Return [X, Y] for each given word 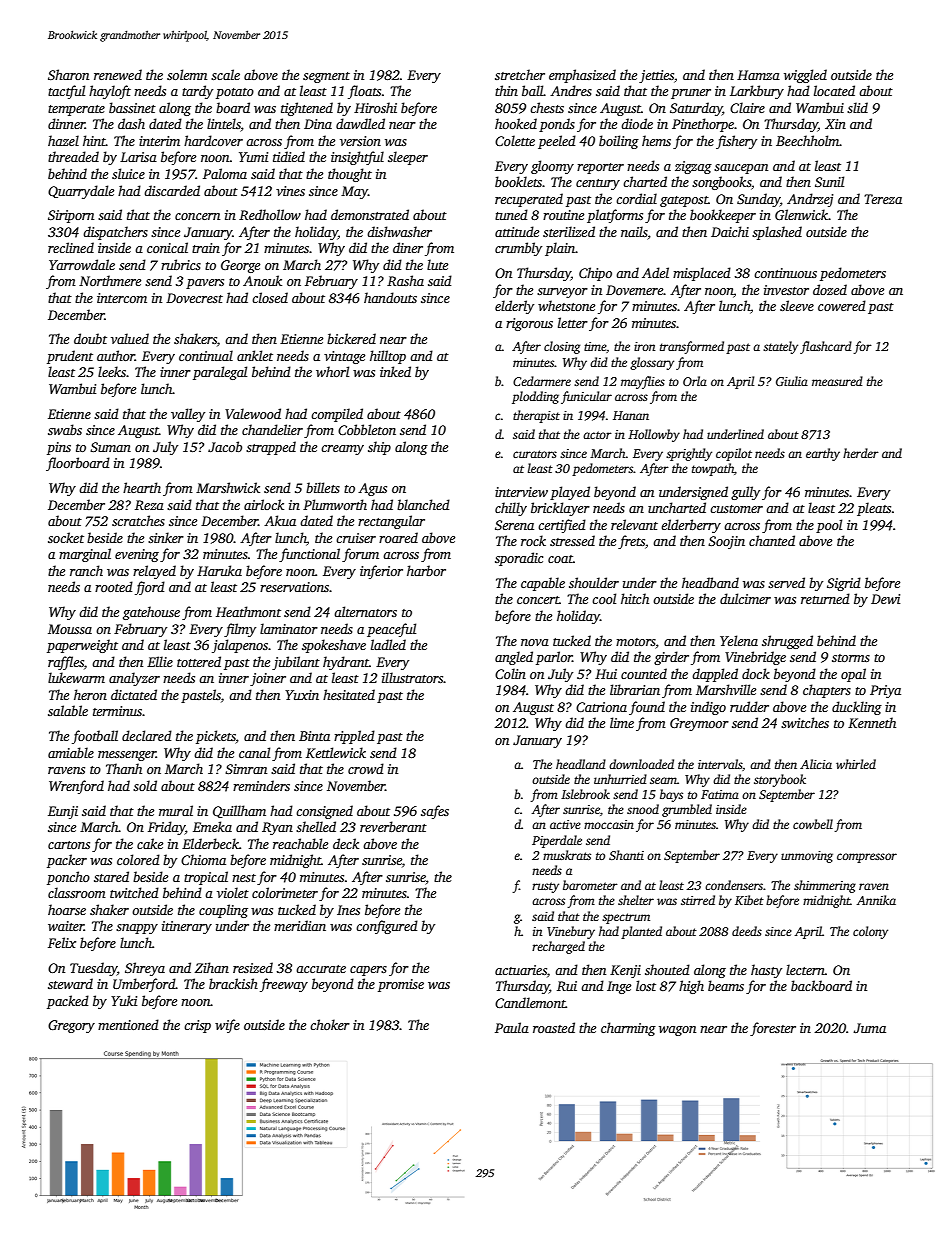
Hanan [631, 415]
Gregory [71, 1026]
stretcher [520, 74]
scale [225, 74]
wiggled [805, 76]
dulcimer [745, 598]
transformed [692, 347]
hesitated [349, 694]
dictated [134, 694]
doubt [90, 338]
